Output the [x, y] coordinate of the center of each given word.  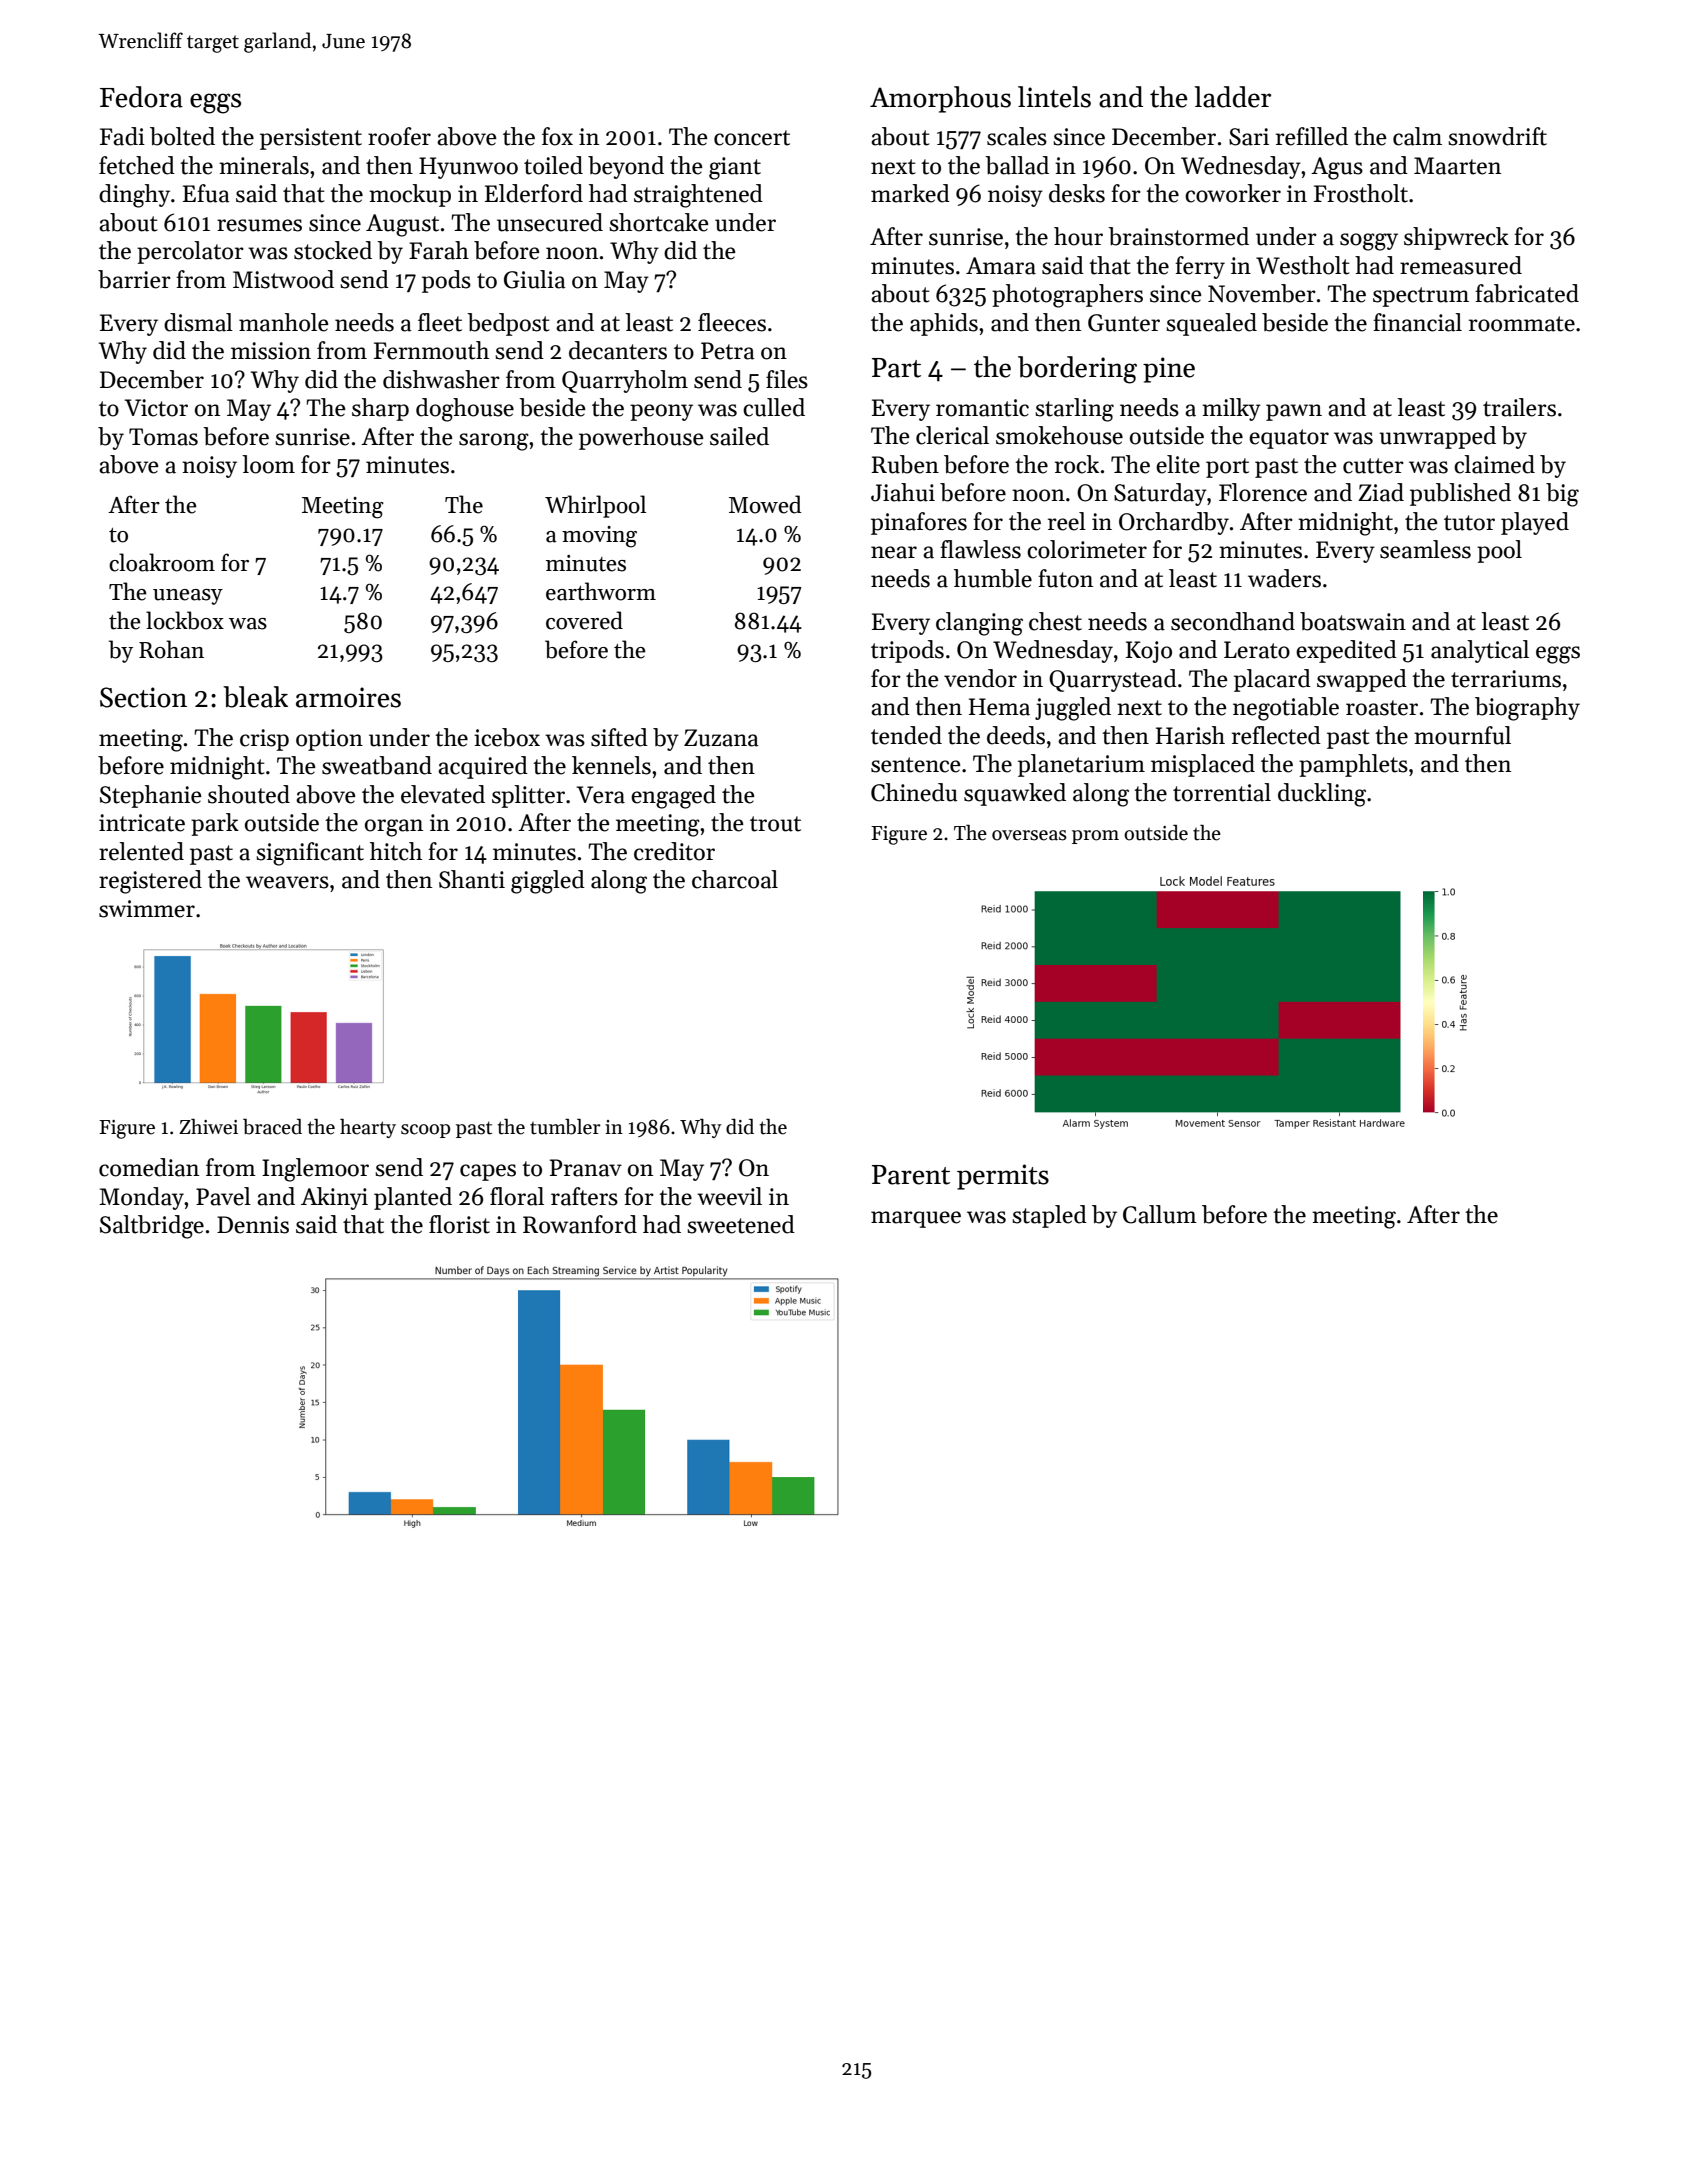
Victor [156, 408]
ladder [1233, 97]
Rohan [171, 649]
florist [459, 1224]
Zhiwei [208, 1127]
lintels [1054, 97]
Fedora [141, 97]
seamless [1425, 549]
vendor [980, 678]
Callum [1160, 1214]
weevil [729, 1196]
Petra [728, 351]
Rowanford [580, 1224]
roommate [1522, 324]
